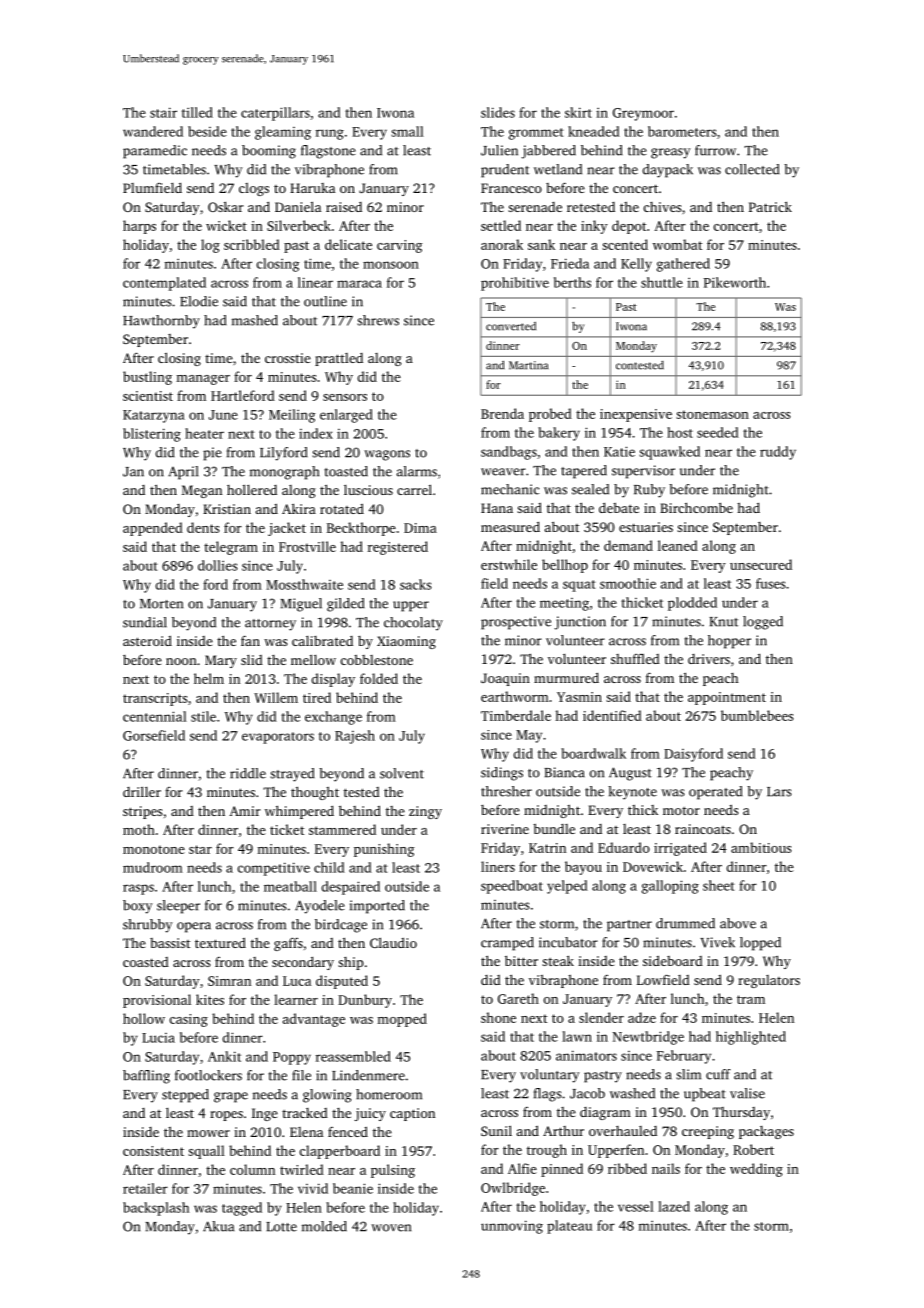 The image size is (924, 1308). What do you see at coordinates (218, 1226) in the screenshot?
I see `Akua` at bounding box center [218, 1226].
